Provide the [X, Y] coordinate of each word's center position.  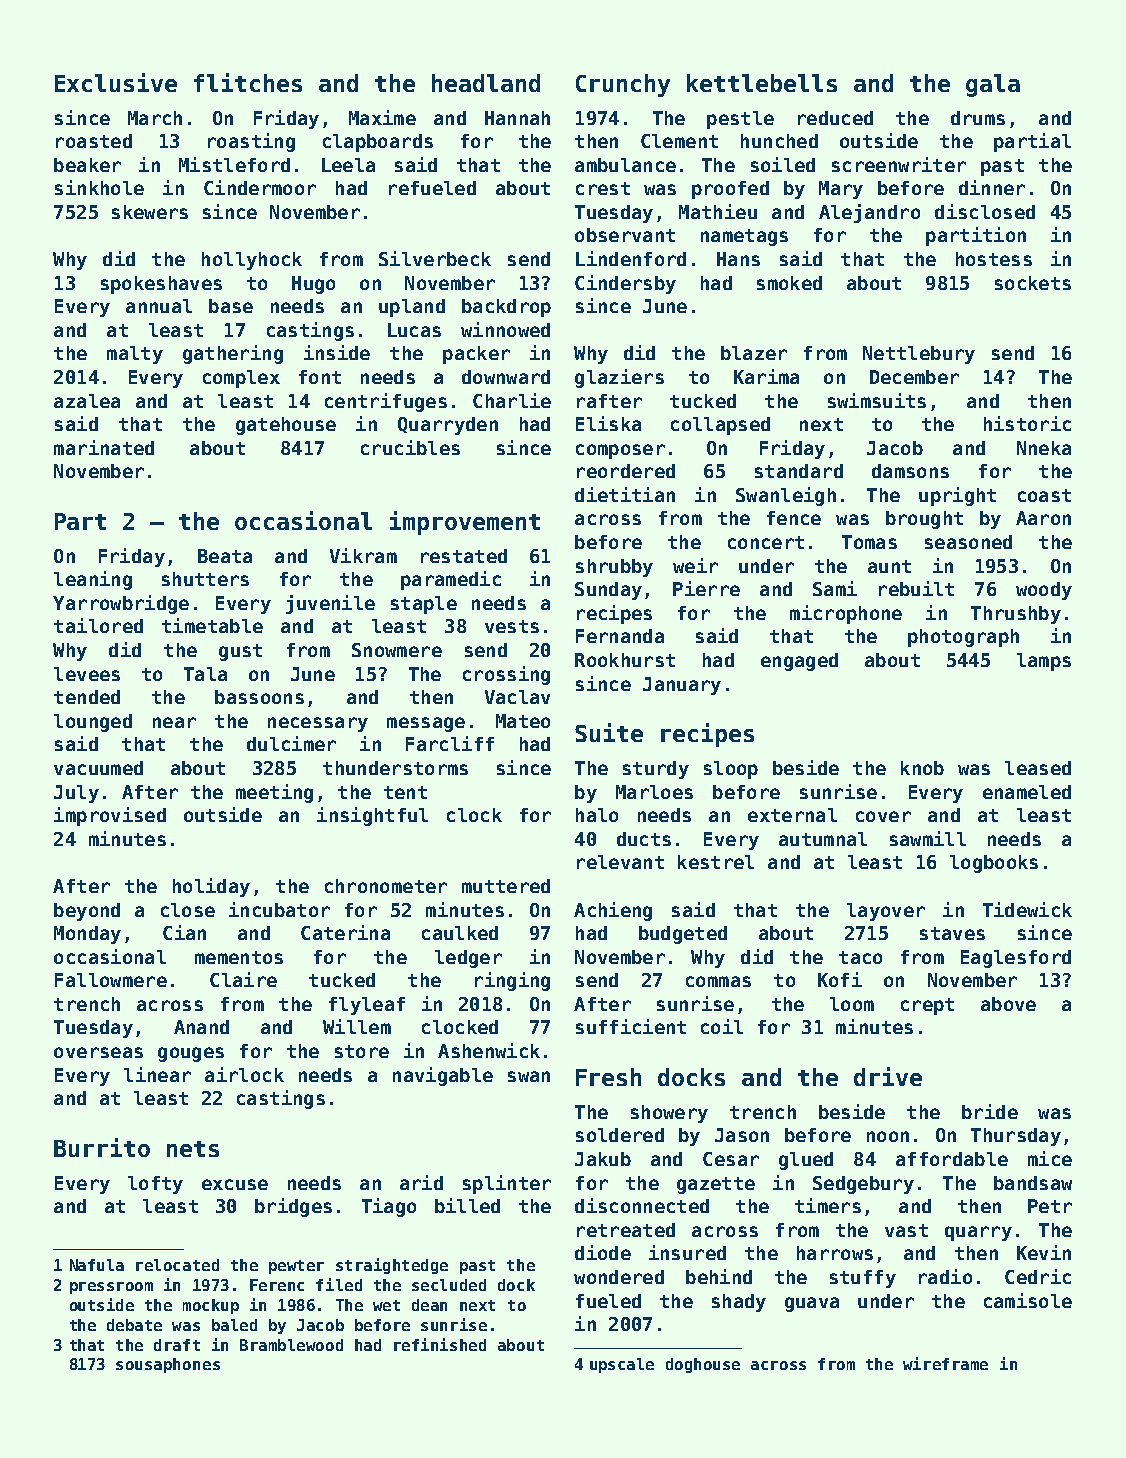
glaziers [619, 378]
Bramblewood [291, 1345]
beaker [87, 165]
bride [990, 1111]
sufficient [631, 1026]
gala [993, 85]
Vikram [363, 555]
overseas [98, 1052]
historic [1027, 423]
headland [486, 83]
